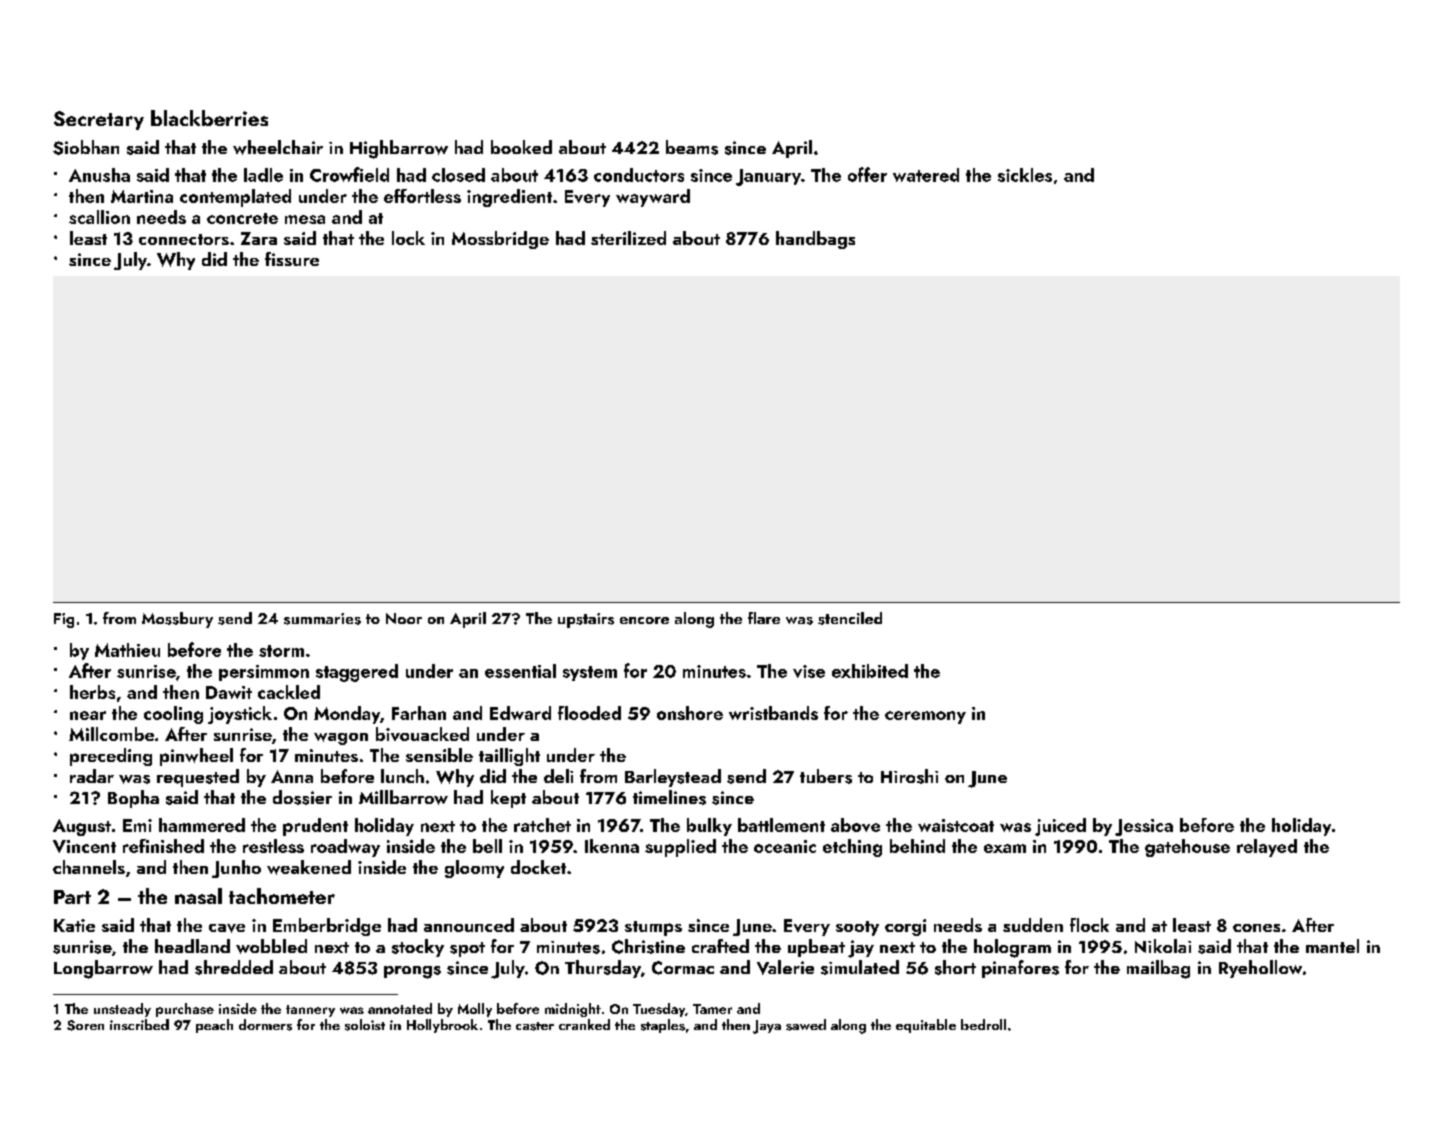 This screenshot has width=1453, height=1123. What do you see at coordinates (99, 175) in the screenshot?
I see `Anusha` at bounding box center [99, 175].
